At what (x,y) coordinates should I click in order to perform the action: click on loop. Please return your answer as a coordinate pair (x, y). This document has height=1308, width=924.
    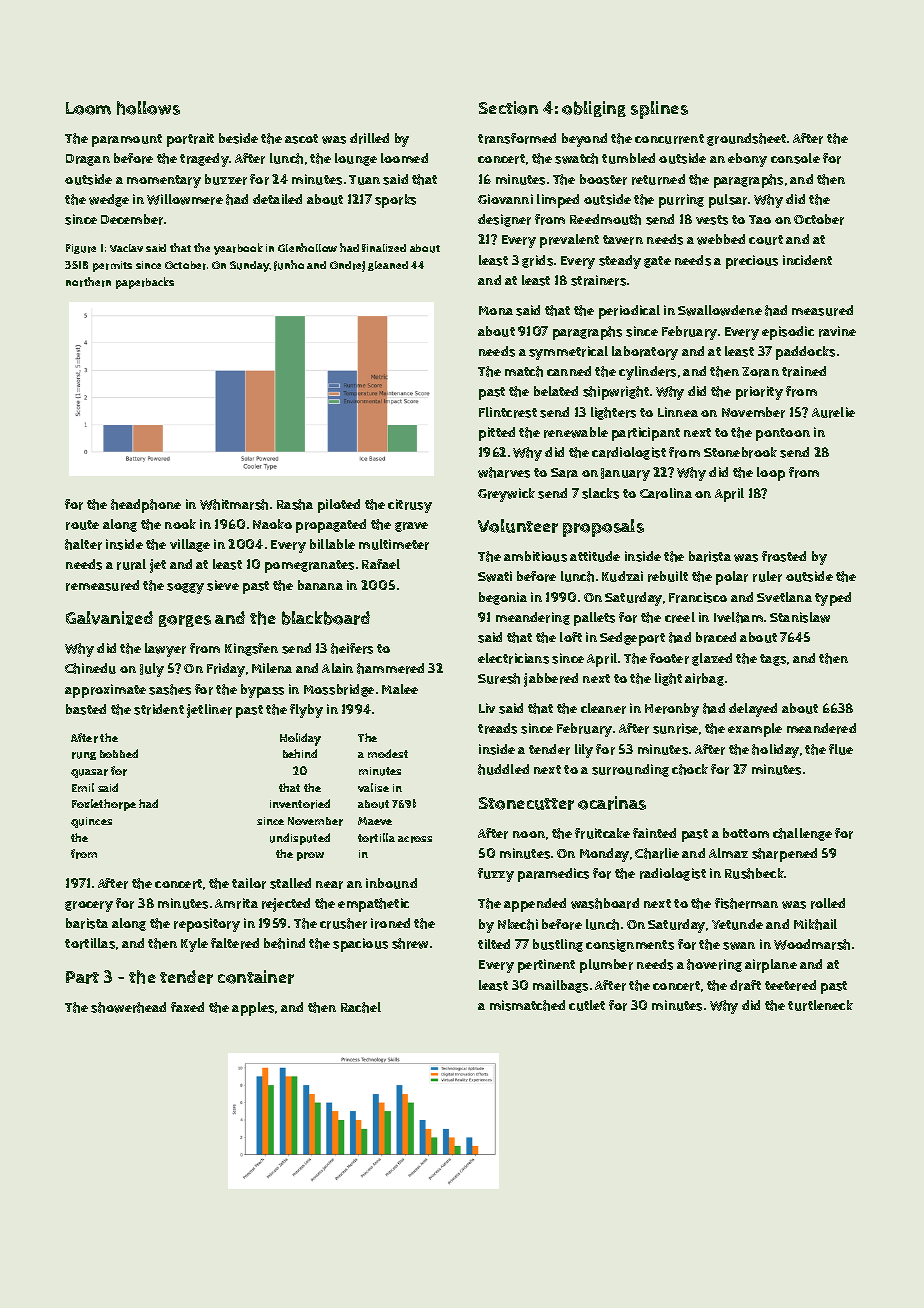
    Looking at the image, I should click on (771, 474).
